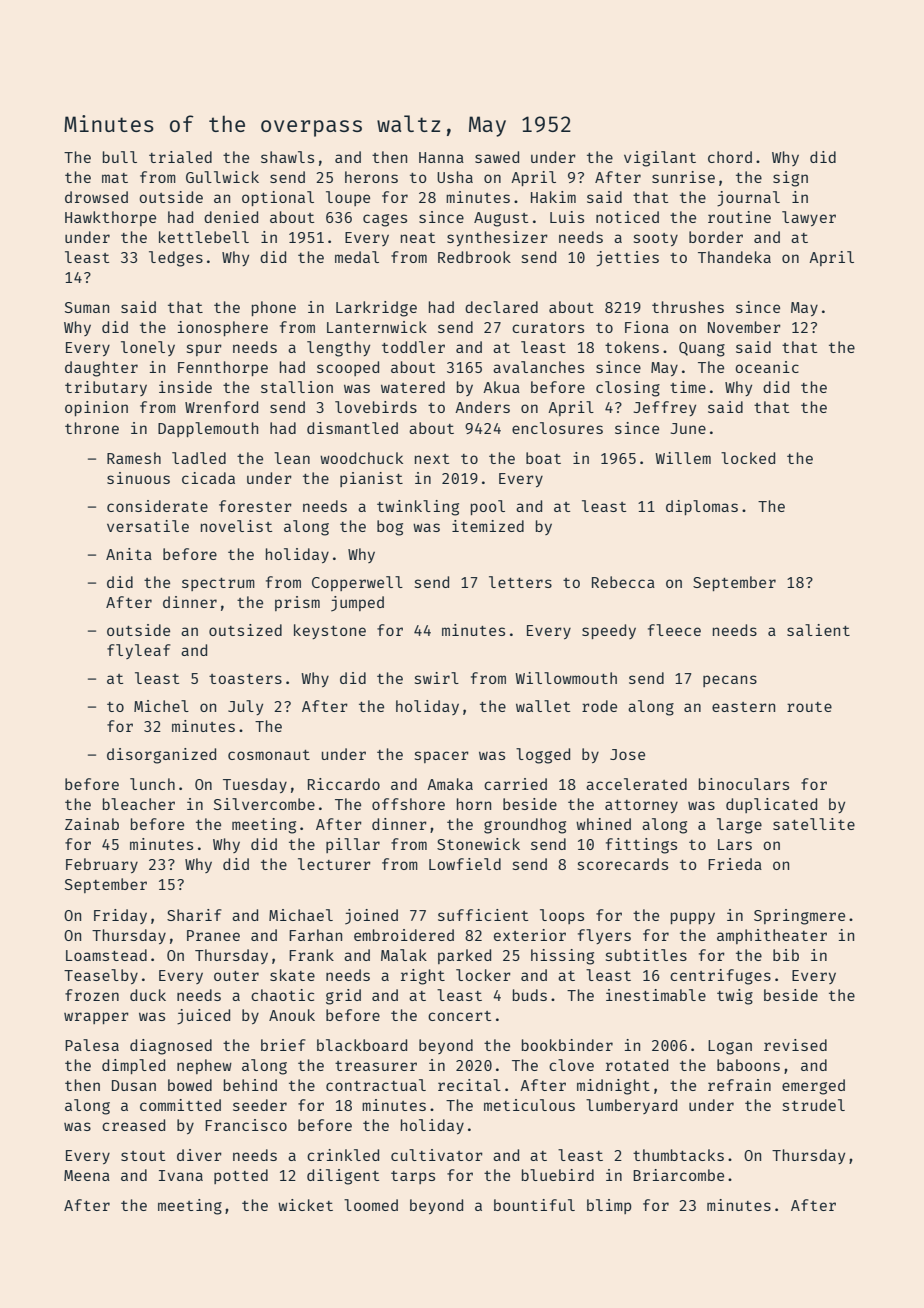 Image resolution: width=924 pixels, height=1308 pixels. What do you see at coordinates (87, 1175) in the page?
I see `Meena` at bounding box center [87, 1175].
